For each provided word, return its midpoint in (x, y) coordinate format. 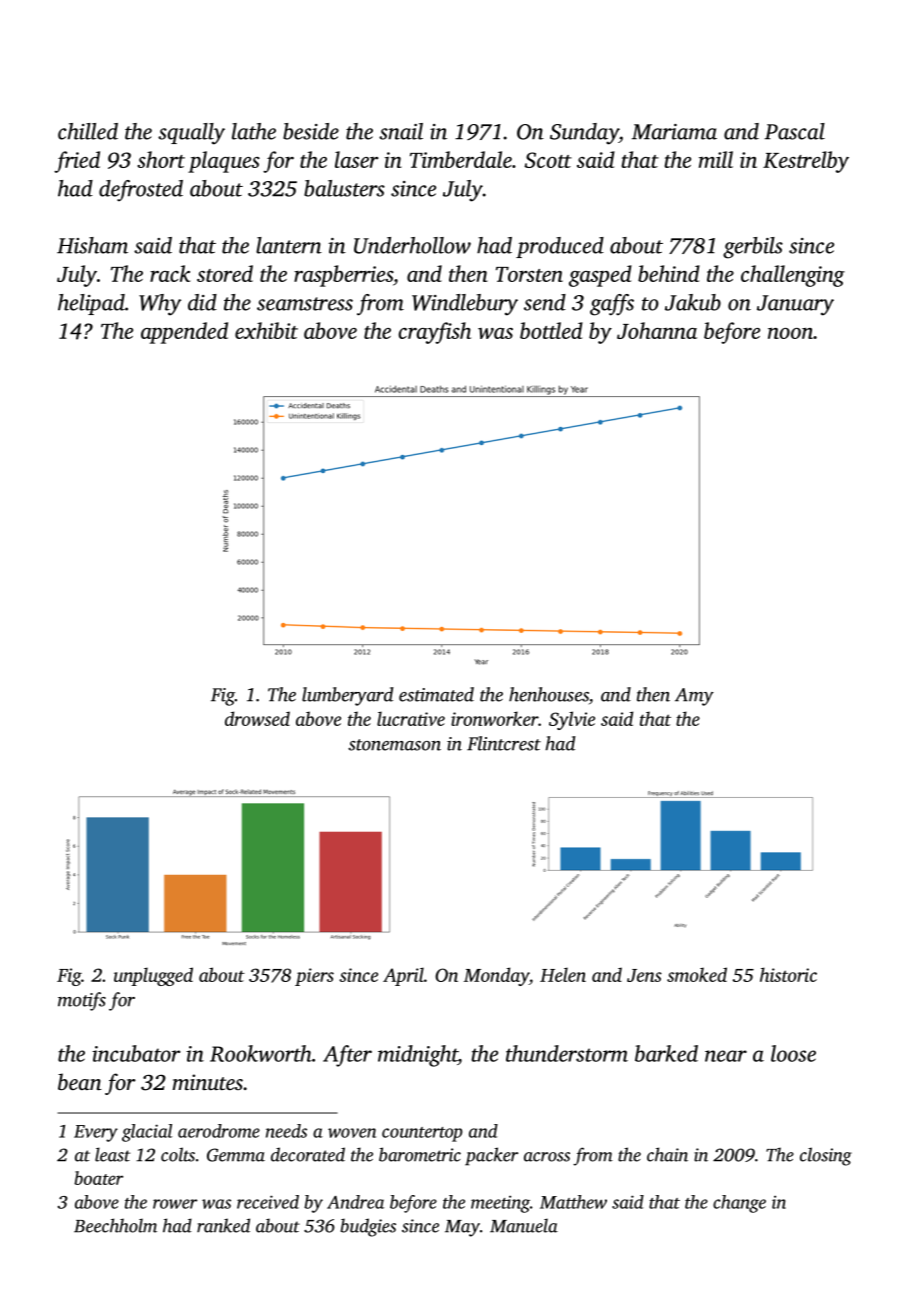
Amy (694, 697)
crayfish (435, 333)
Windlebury (465, 305)
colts (178, 1154)
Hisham (92, 245)
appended (184, 333)
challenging (793, 276)
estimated (436, 694)
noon (790, 333)
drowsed (257, 718)
